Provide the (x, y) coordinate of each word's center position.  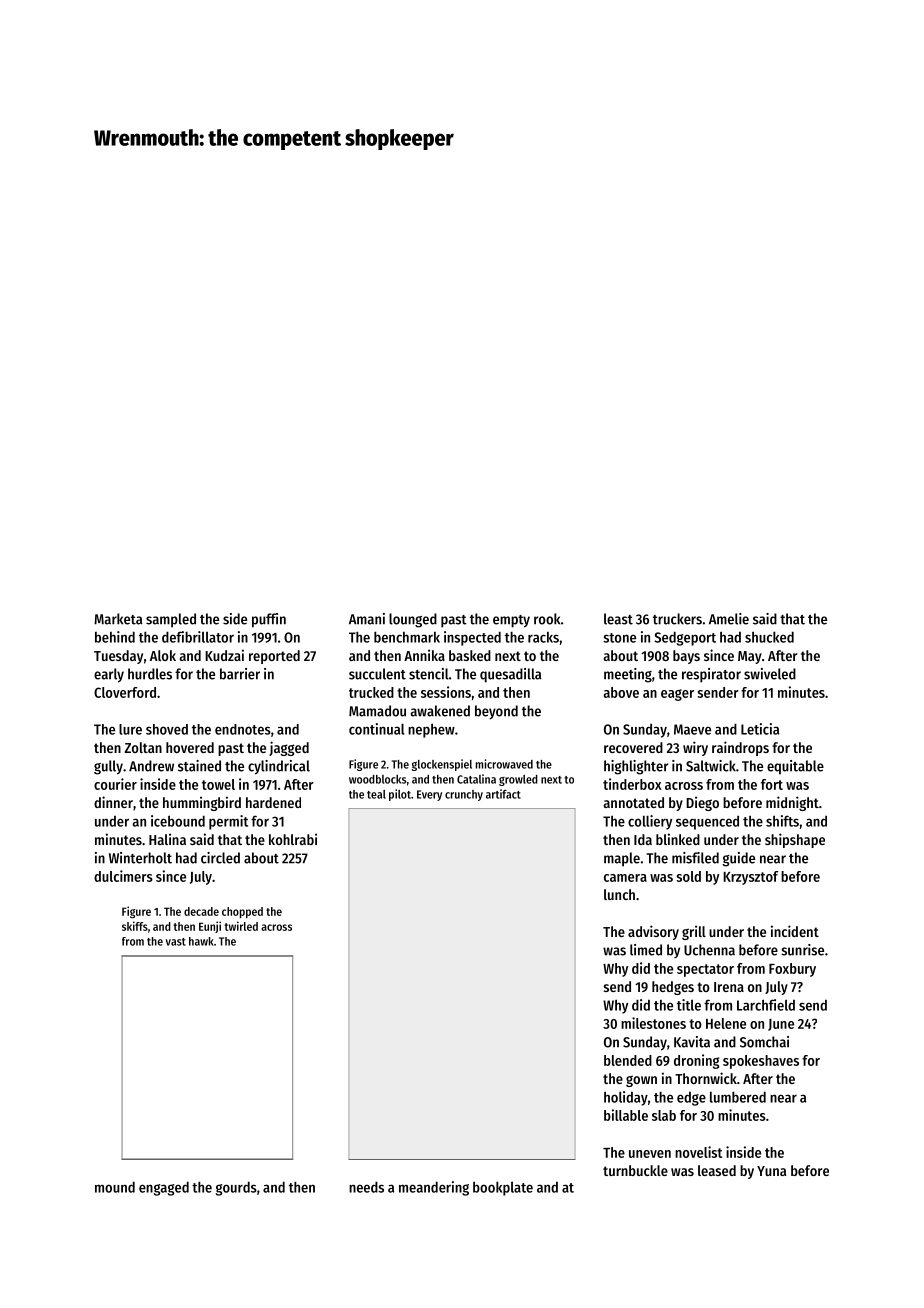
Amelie (729, 619)
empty (511, 621)
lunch (619, 894)
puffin (269, 620)
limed (646, 950)
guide (738, 859)
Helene (726, 1023)
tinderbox (632, 784)
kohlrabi (293, 839)
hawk (201, 941)
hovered (190, 747)
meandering (434, 1188)
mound (115, 1187)
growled (518, 780)
